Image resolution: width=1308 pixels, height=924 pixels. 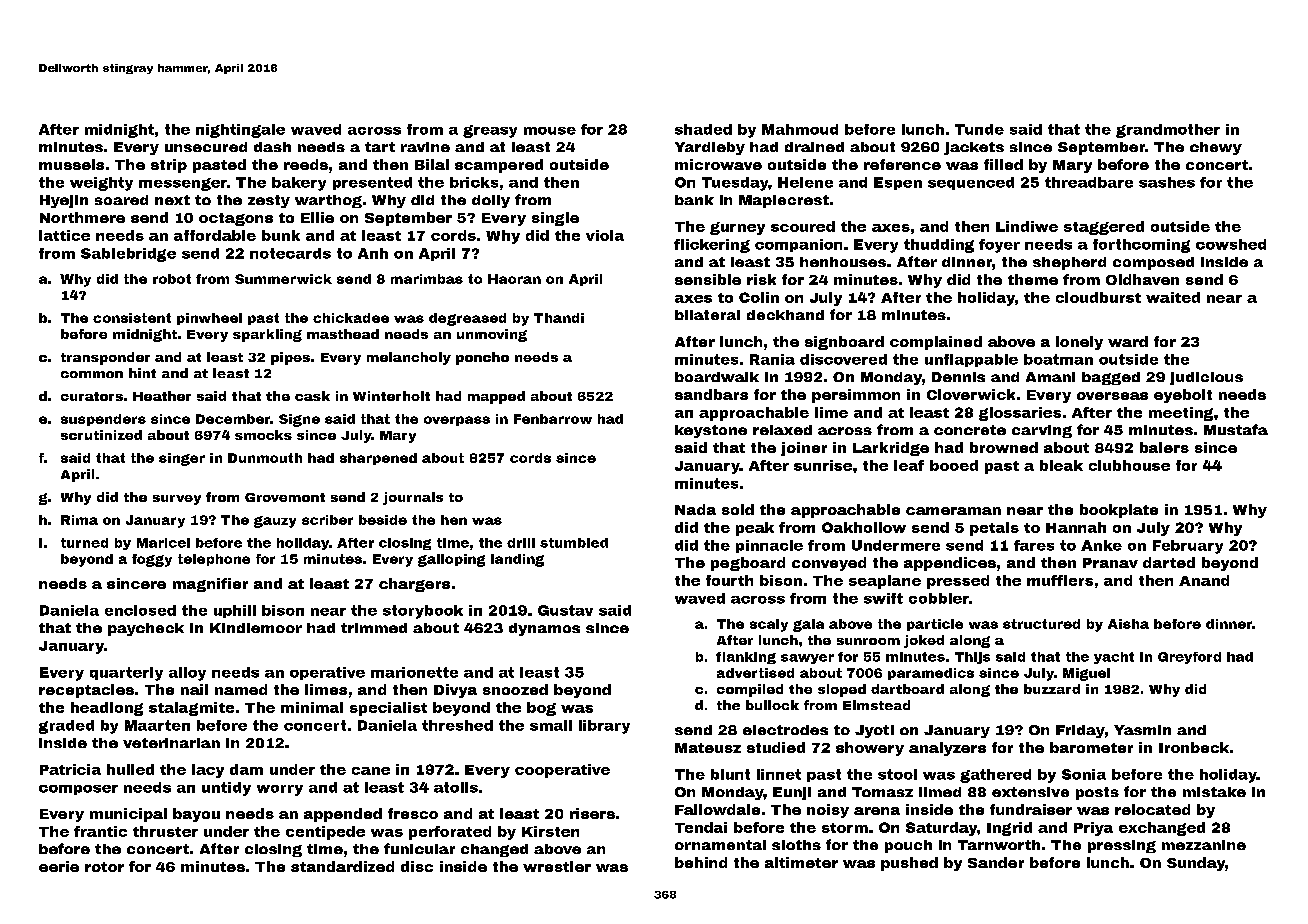 I want to click on greasy, so click(x=490, y=131).
